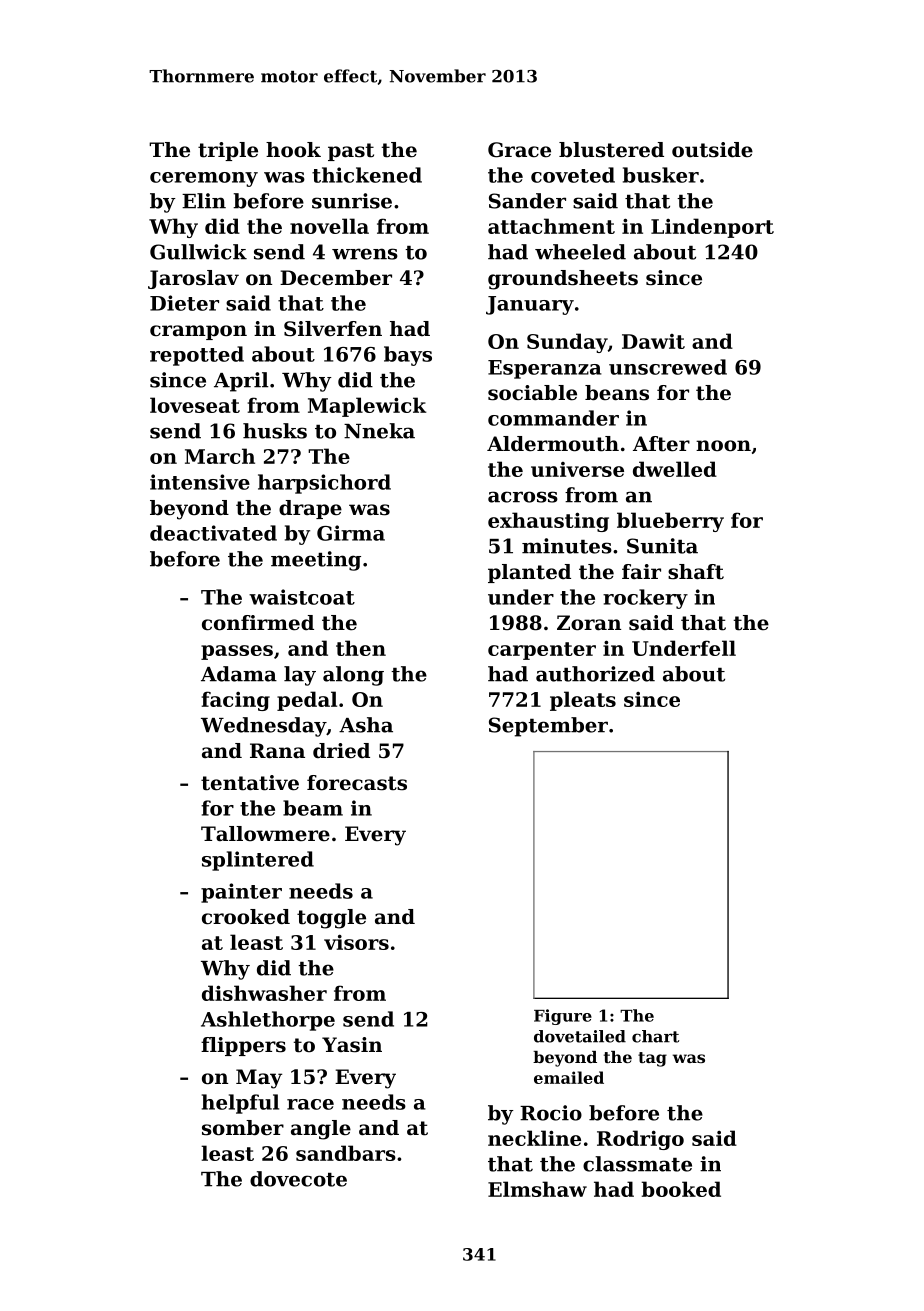  I want to click on blueberry, so click(670, 522).
